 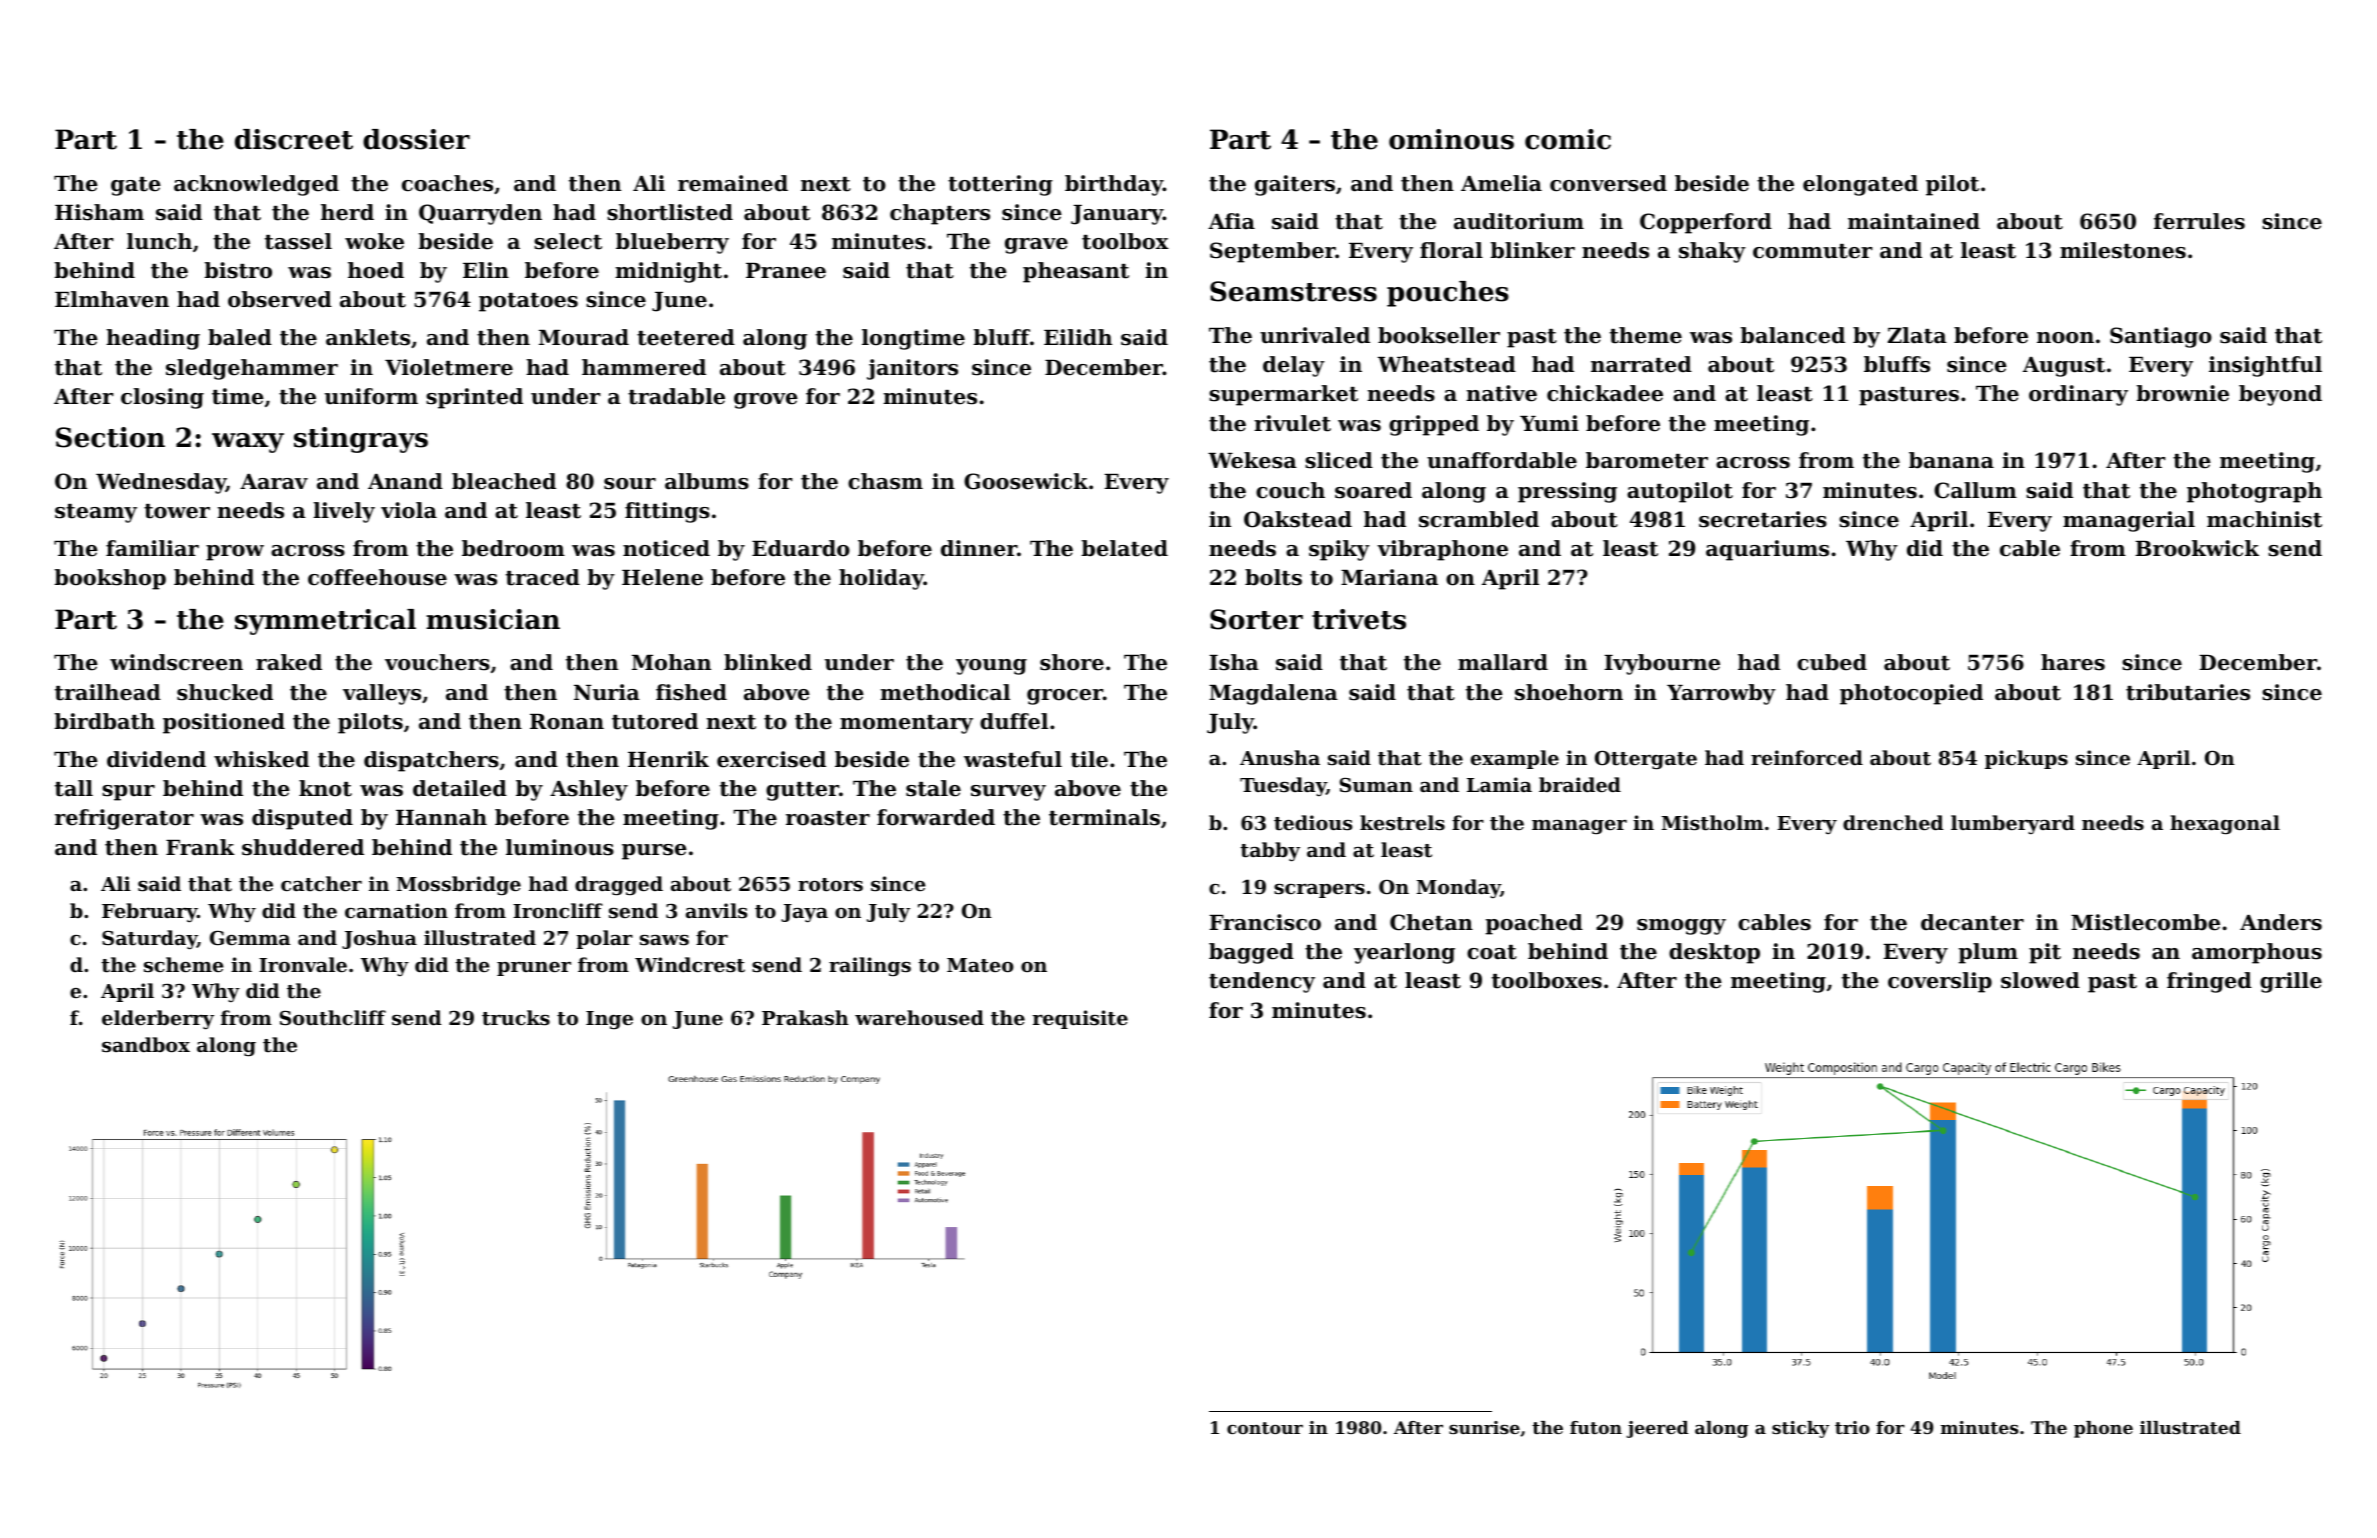 What do you see at coordinates (1492, 952) in the image?
I see `coat` at bounding box center [1492, 952].
